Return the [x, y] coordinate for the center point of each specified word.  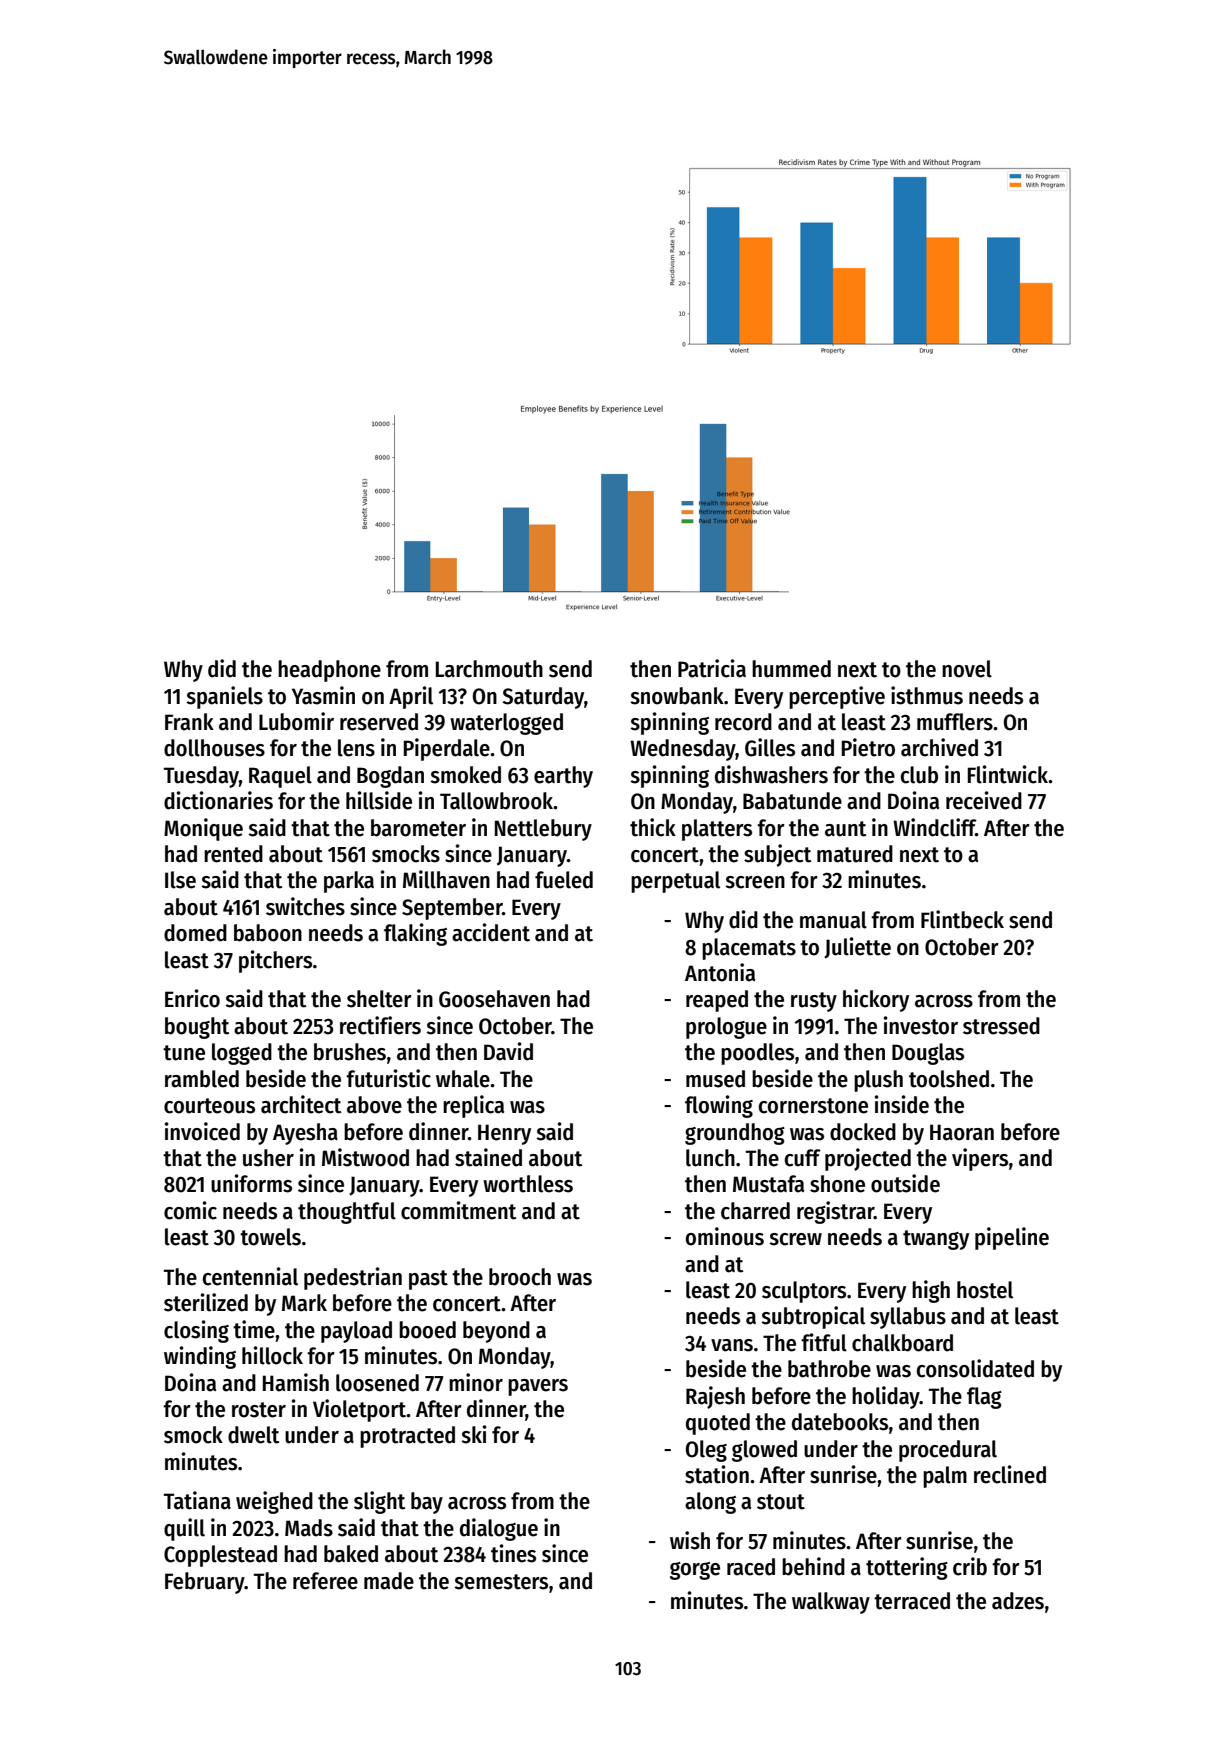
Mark [304, 1303]
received [984, 800]
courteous [209, 1106]
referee [325, 1581]
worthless [528, 1184]
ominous [725, 1236]
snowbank [677, 696]
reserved [379, 722]
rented [233, 854]
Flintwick [1008, 774]
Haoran [962, 1132]
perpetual [675, 882]
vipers [980, 1159]
